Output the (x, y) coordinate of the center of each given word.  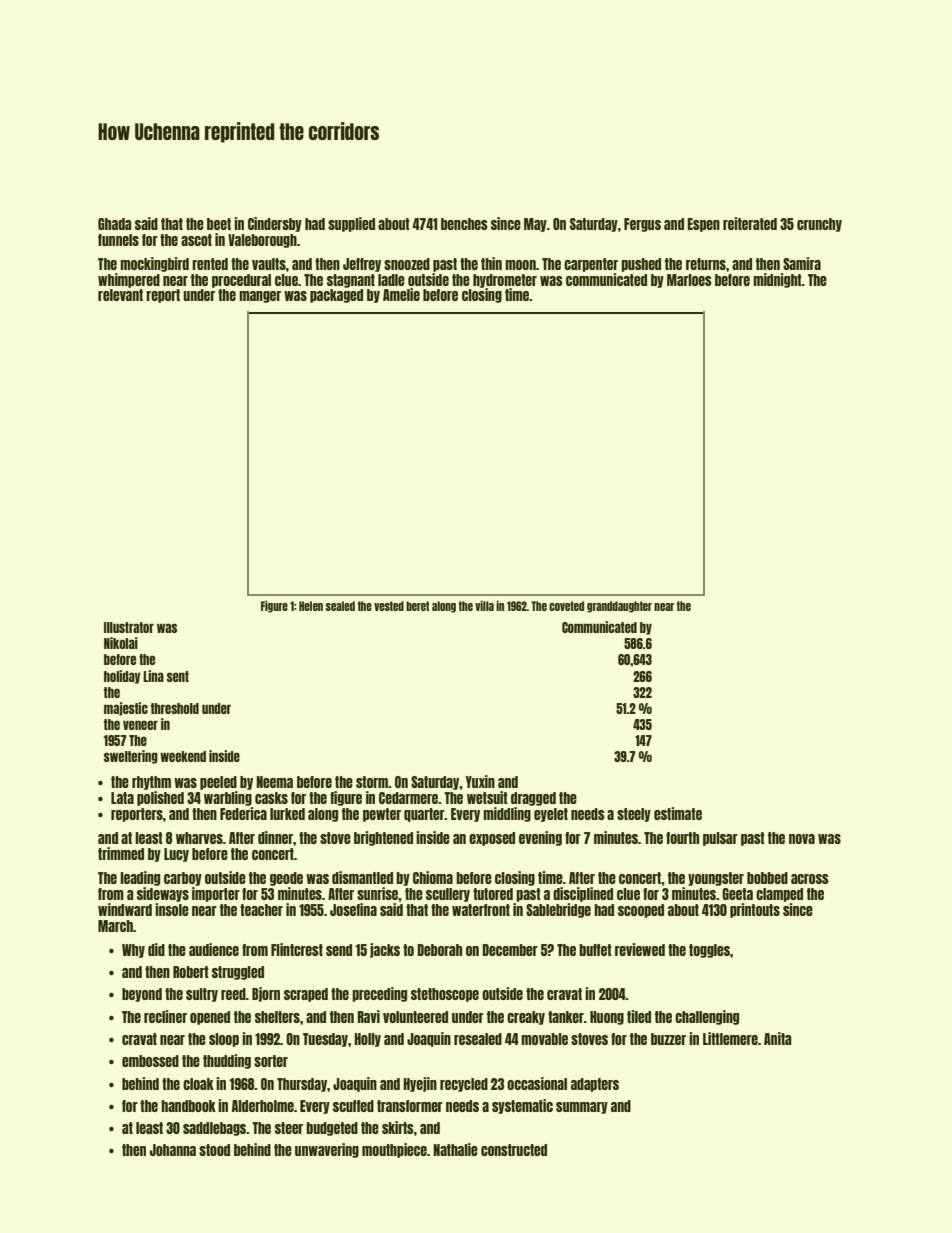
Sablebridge (558, 910)
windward (125, 909)
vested (389, 606)
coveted (566, 606)
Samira (802, 263)
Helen (311, 606)
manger (260, 297)
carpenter (591, 265)
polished (160, 798)
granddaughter (619, 607)
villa (484, 606)
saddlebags (214, 1129)
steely (634, 815)
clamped (779, 895)
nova (802, 839)
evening (540, 838)
